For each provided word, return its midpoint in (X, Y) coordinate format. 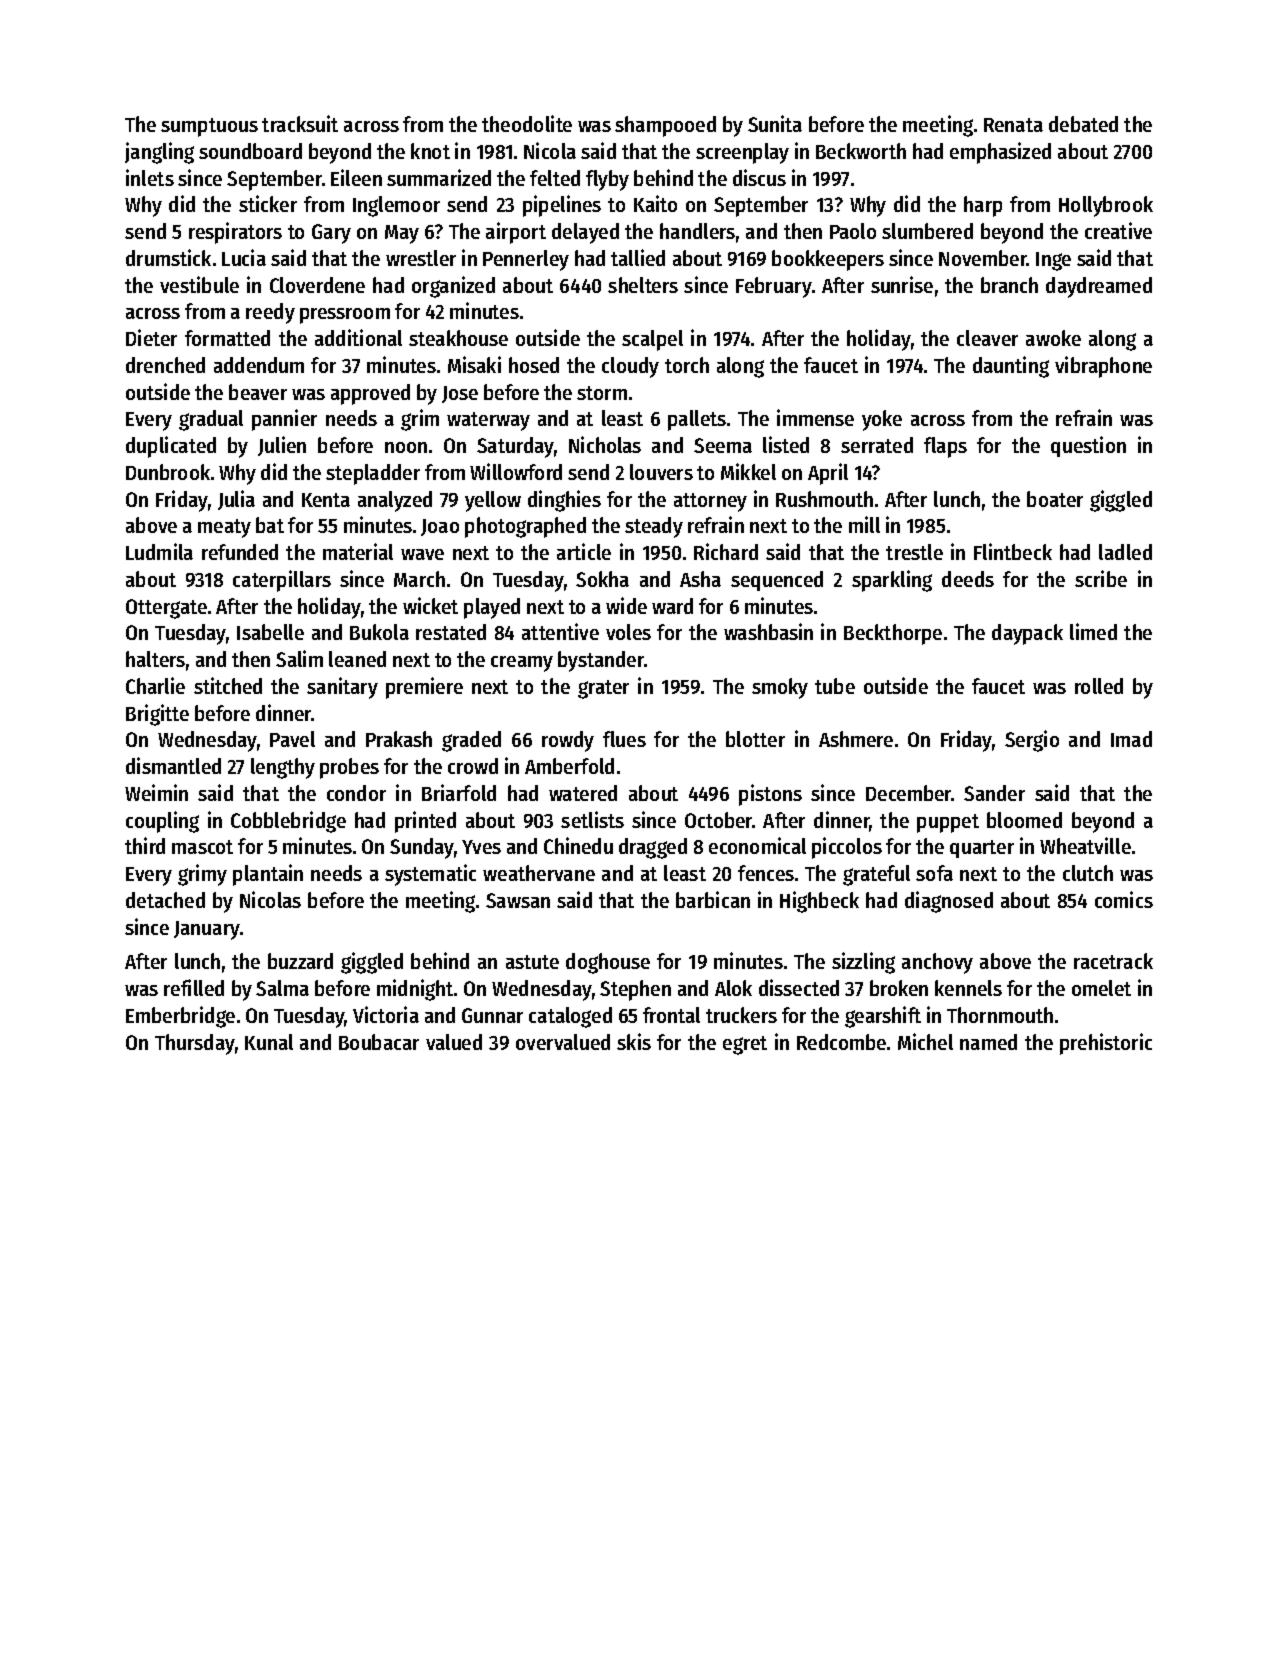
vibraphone (1103, 367)
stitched (228, 685)
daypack (1027, 634)
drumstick (168, 257)
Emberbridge (180, 1017)
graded (471, 741)
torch (687, 365)
